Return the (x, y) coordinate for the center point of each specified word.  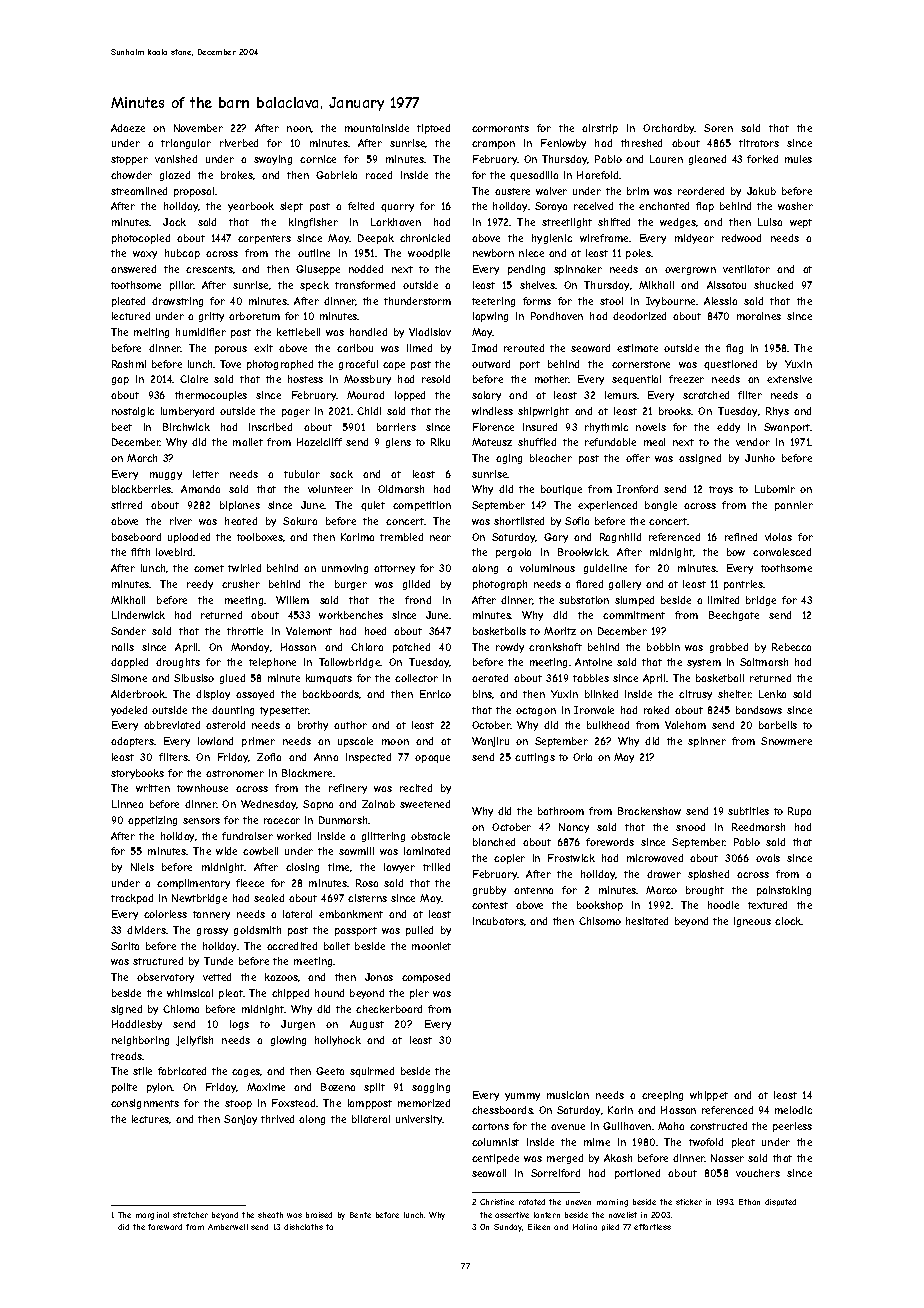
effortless (652, 1227)
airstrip (600, 129)
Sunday (508, 1228)
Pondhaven (557, 316)
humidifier (201, 332)
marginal (152, 1216)
